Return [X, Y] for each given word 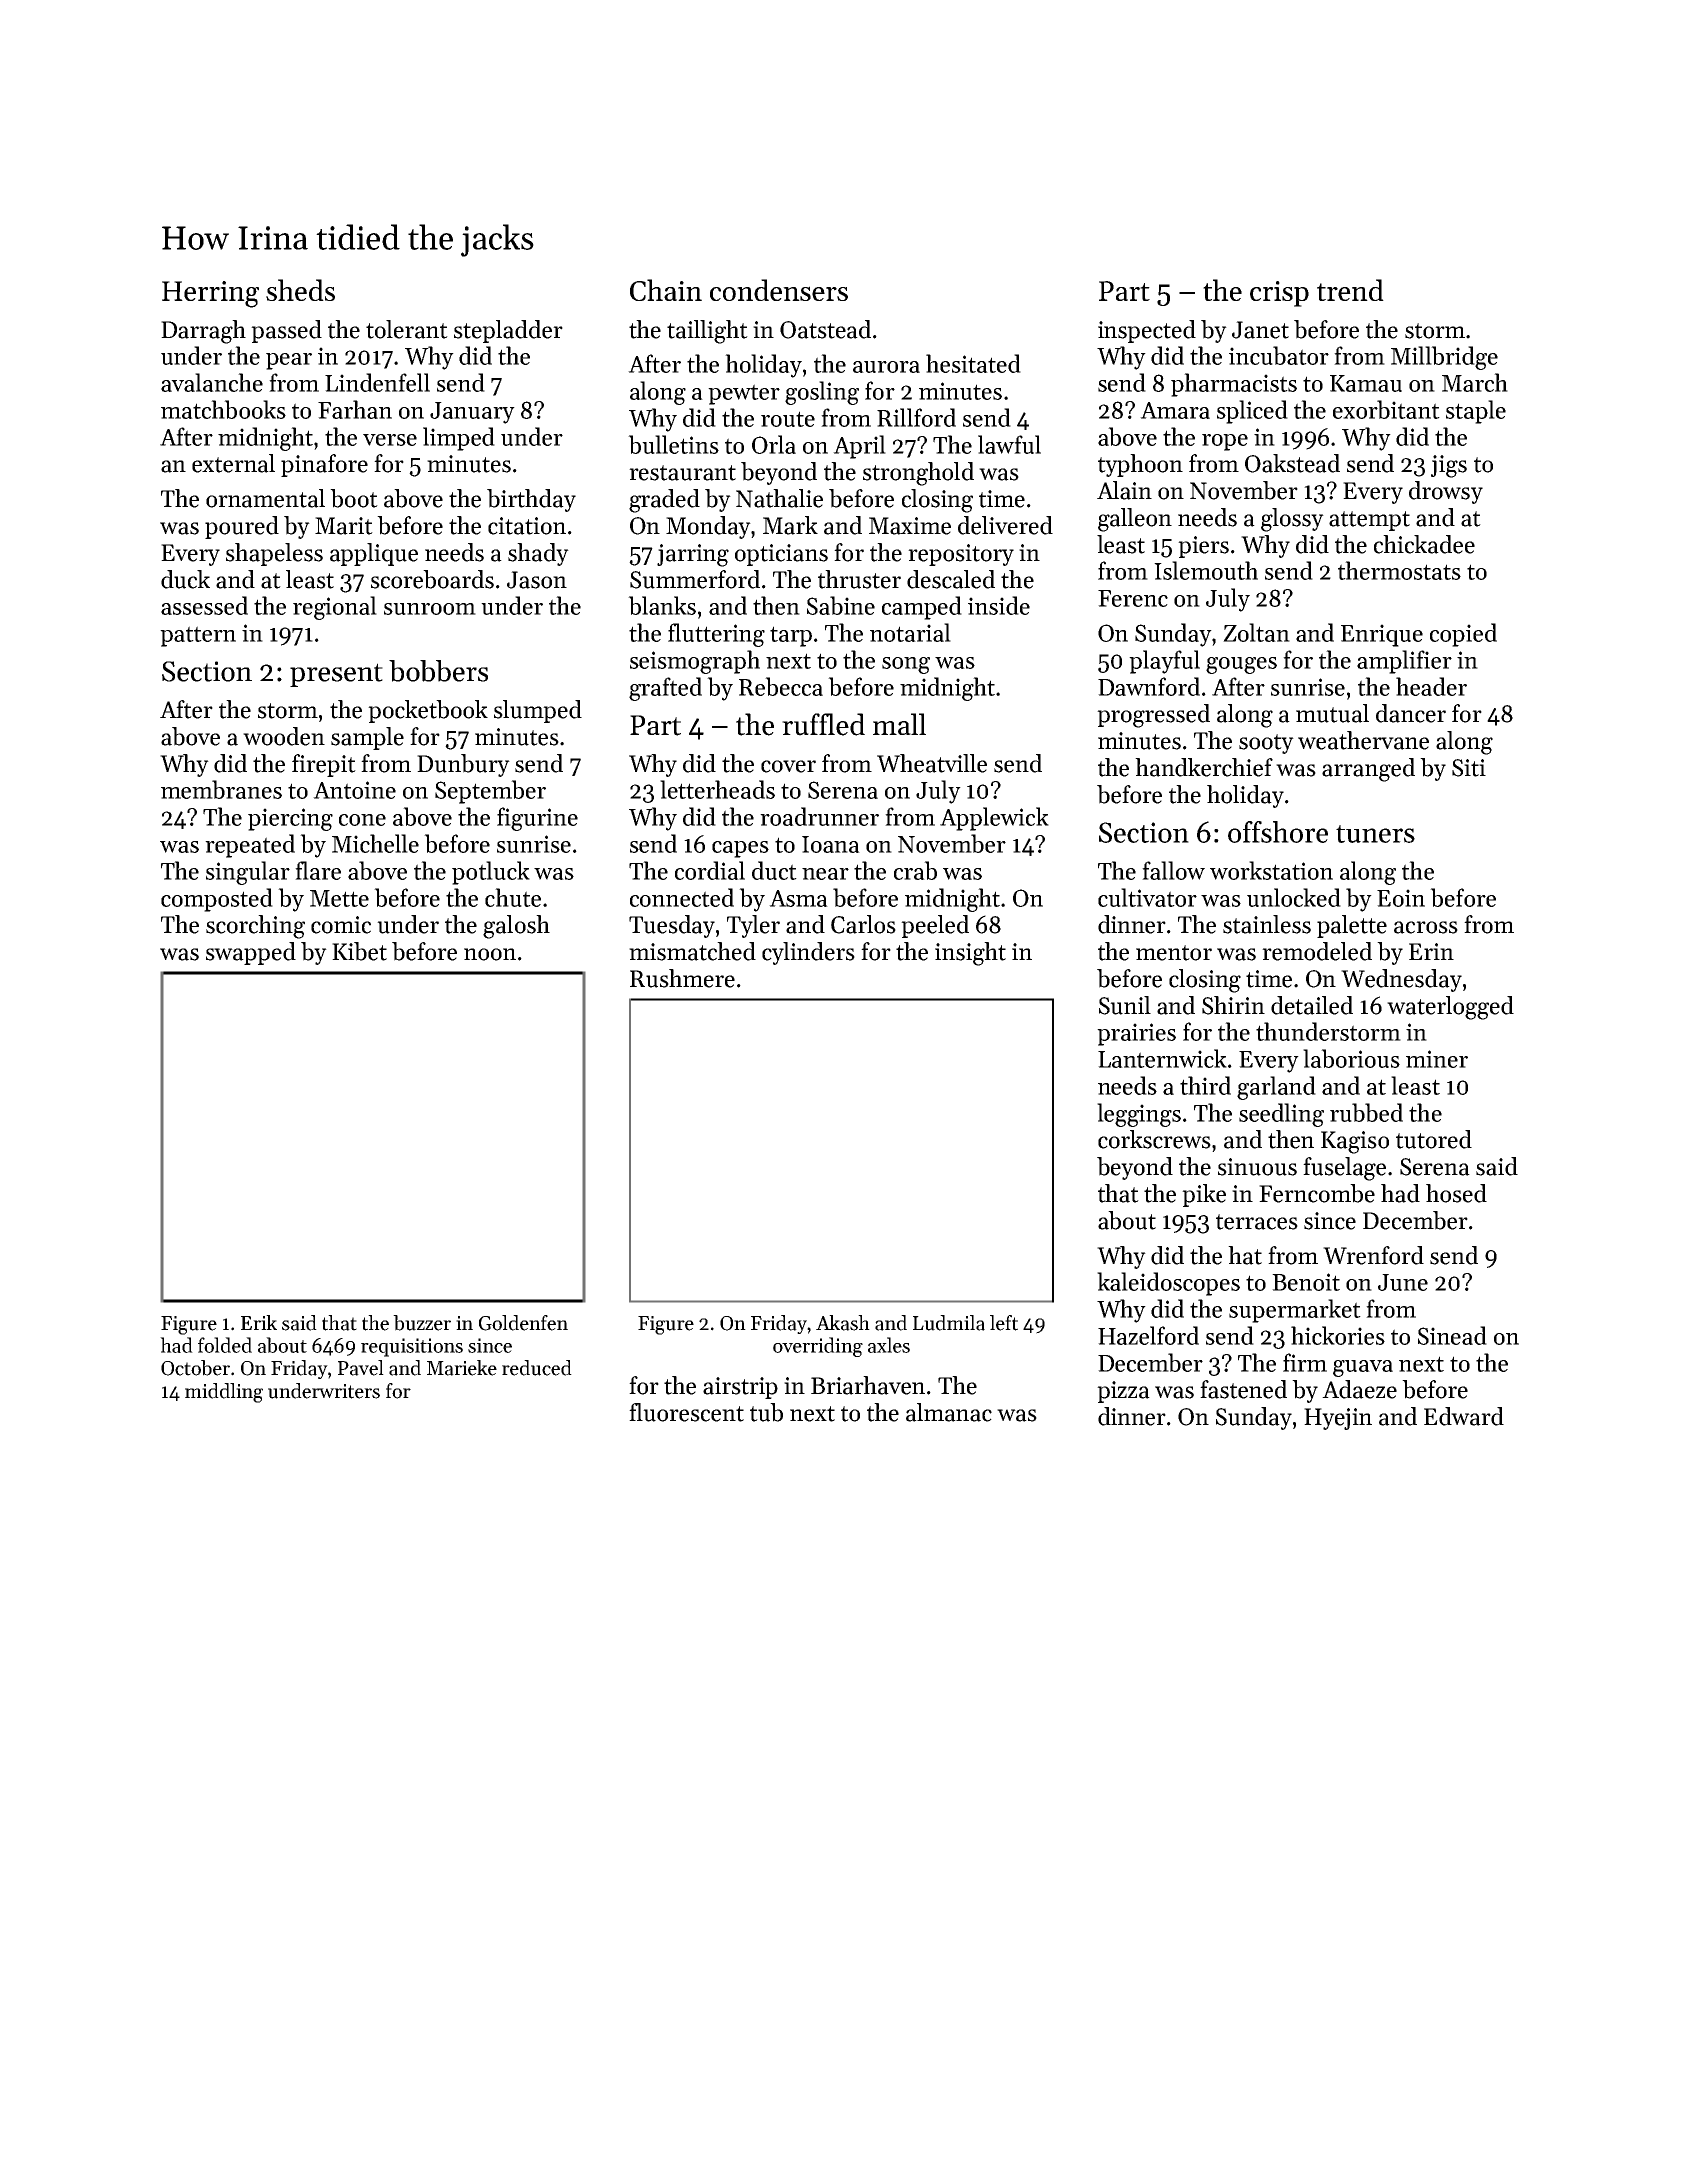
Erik [259, 1322]
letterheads [717, 789]
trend [1350, 290]
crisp [1279, 294]
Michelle [375, 843]
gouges [1241, 665]
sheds [300, 290]
